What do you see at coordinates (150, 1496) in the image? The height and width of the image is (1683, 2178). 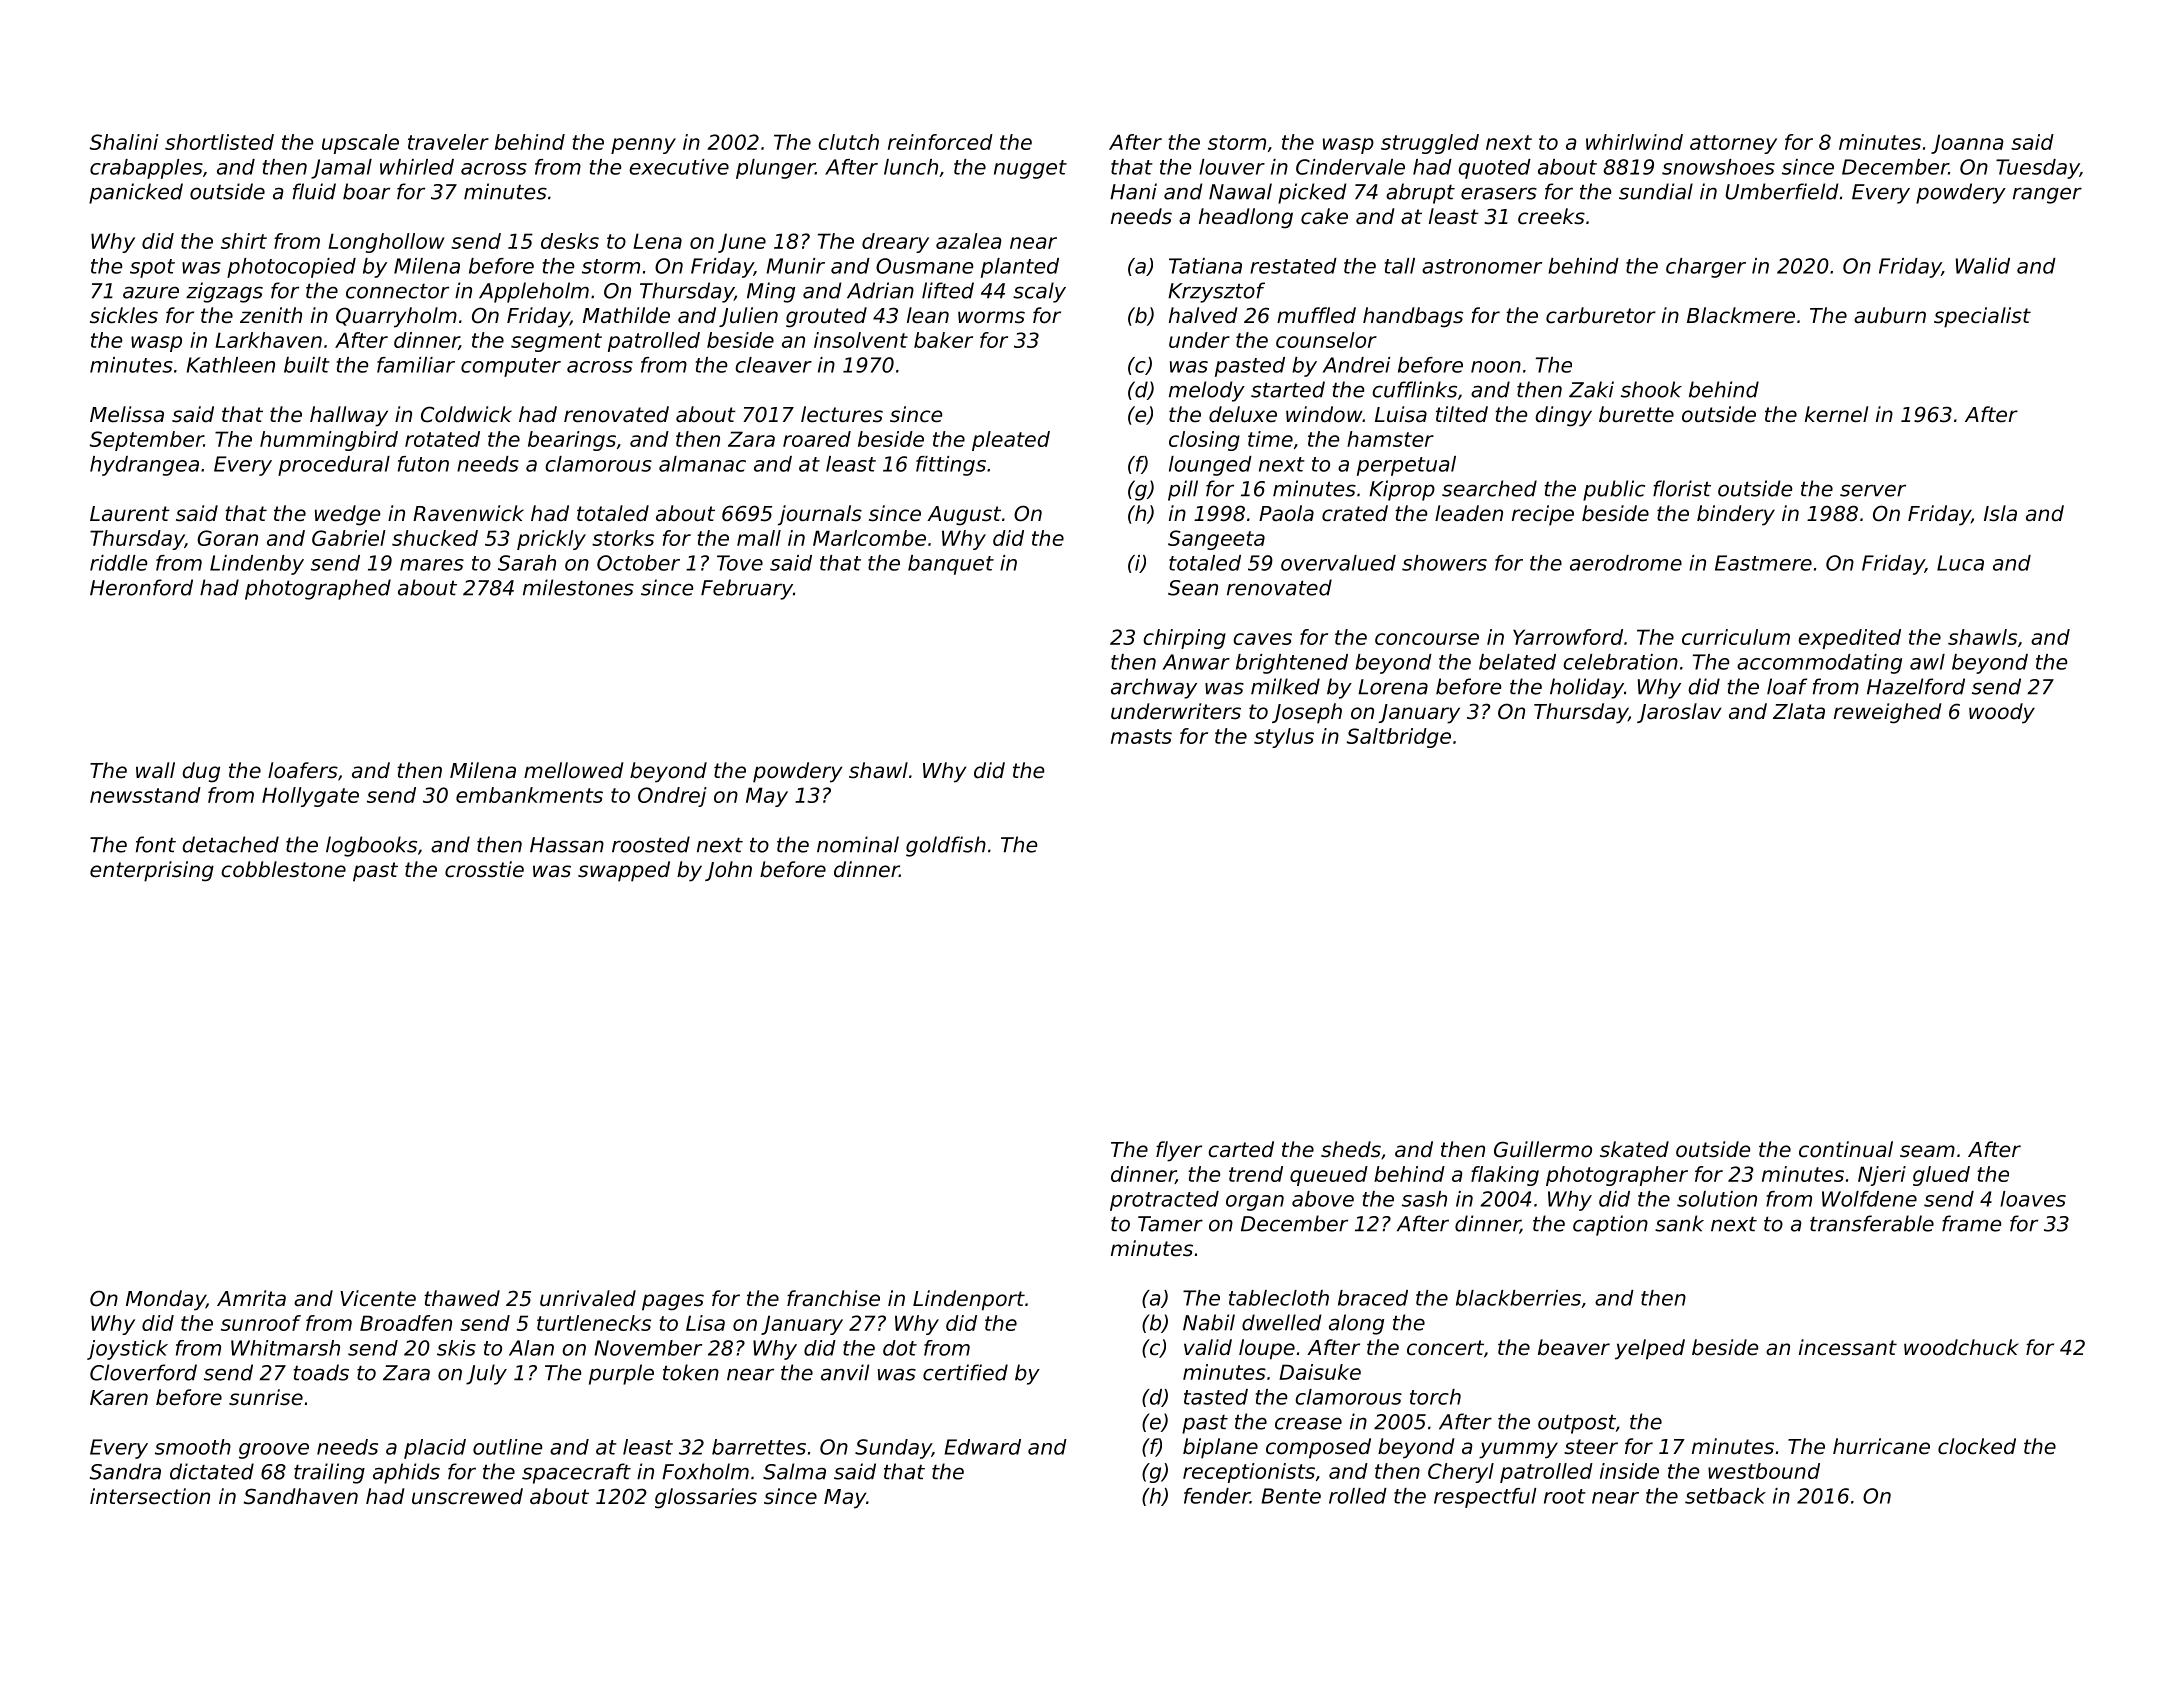 I see `intersection` at bounding box center [150, 1496].
